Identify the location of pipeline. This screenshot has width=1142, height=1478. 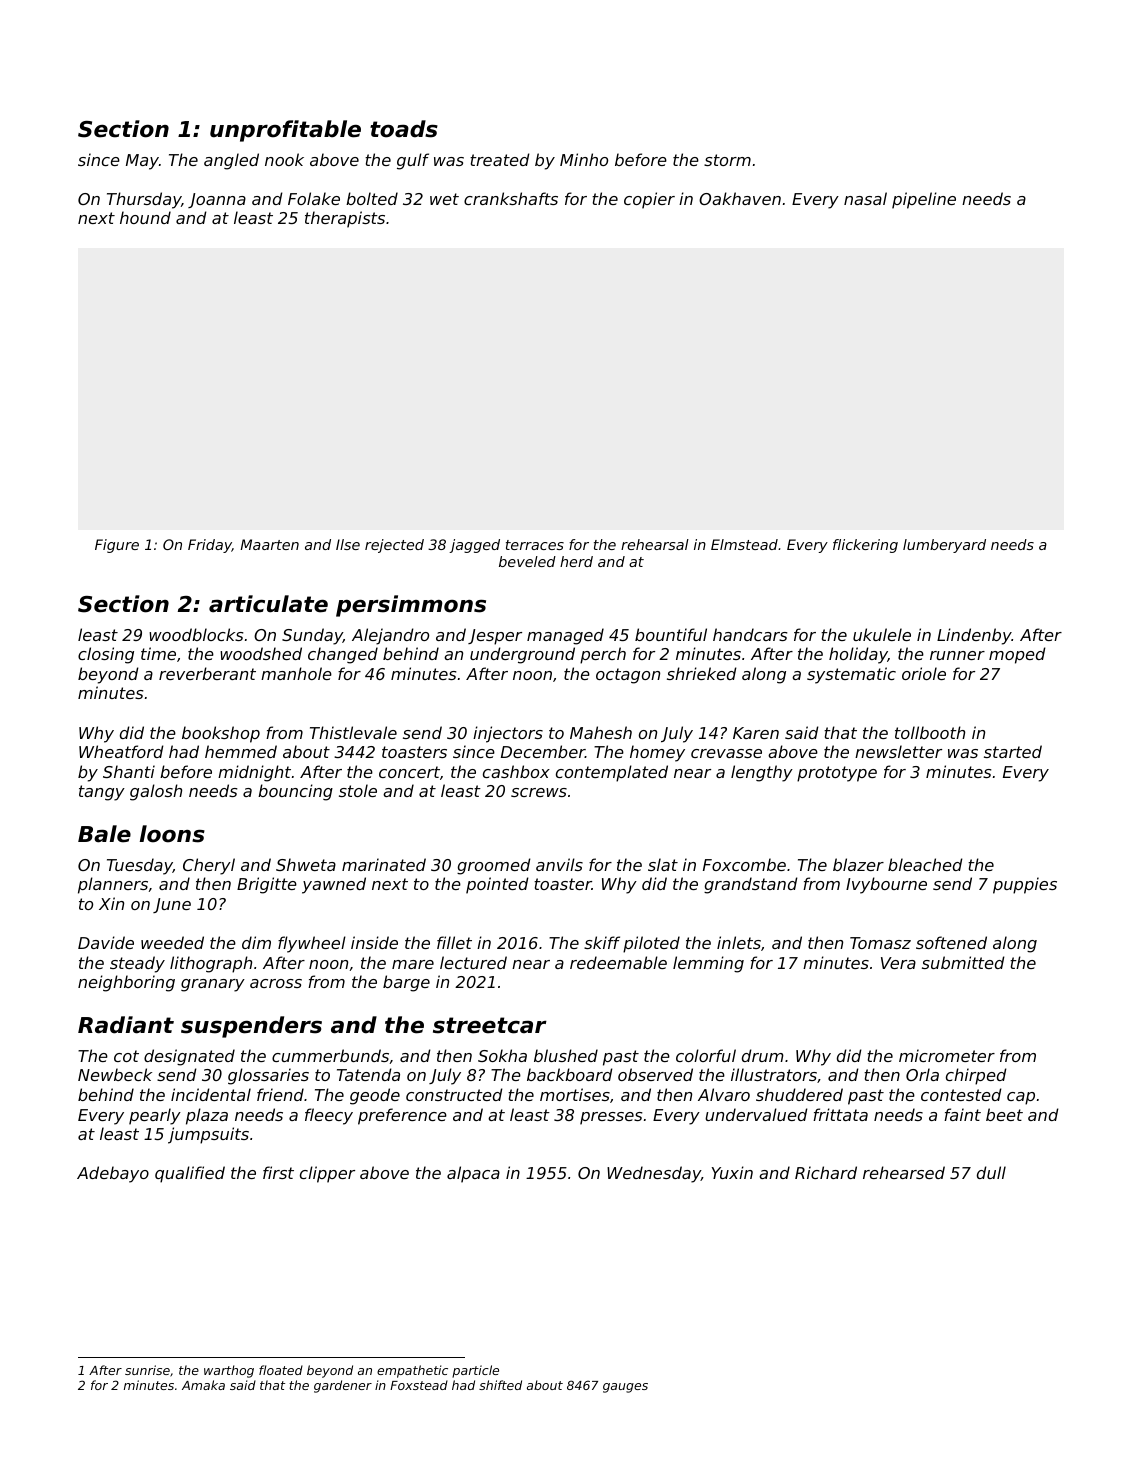
(924, 200).
